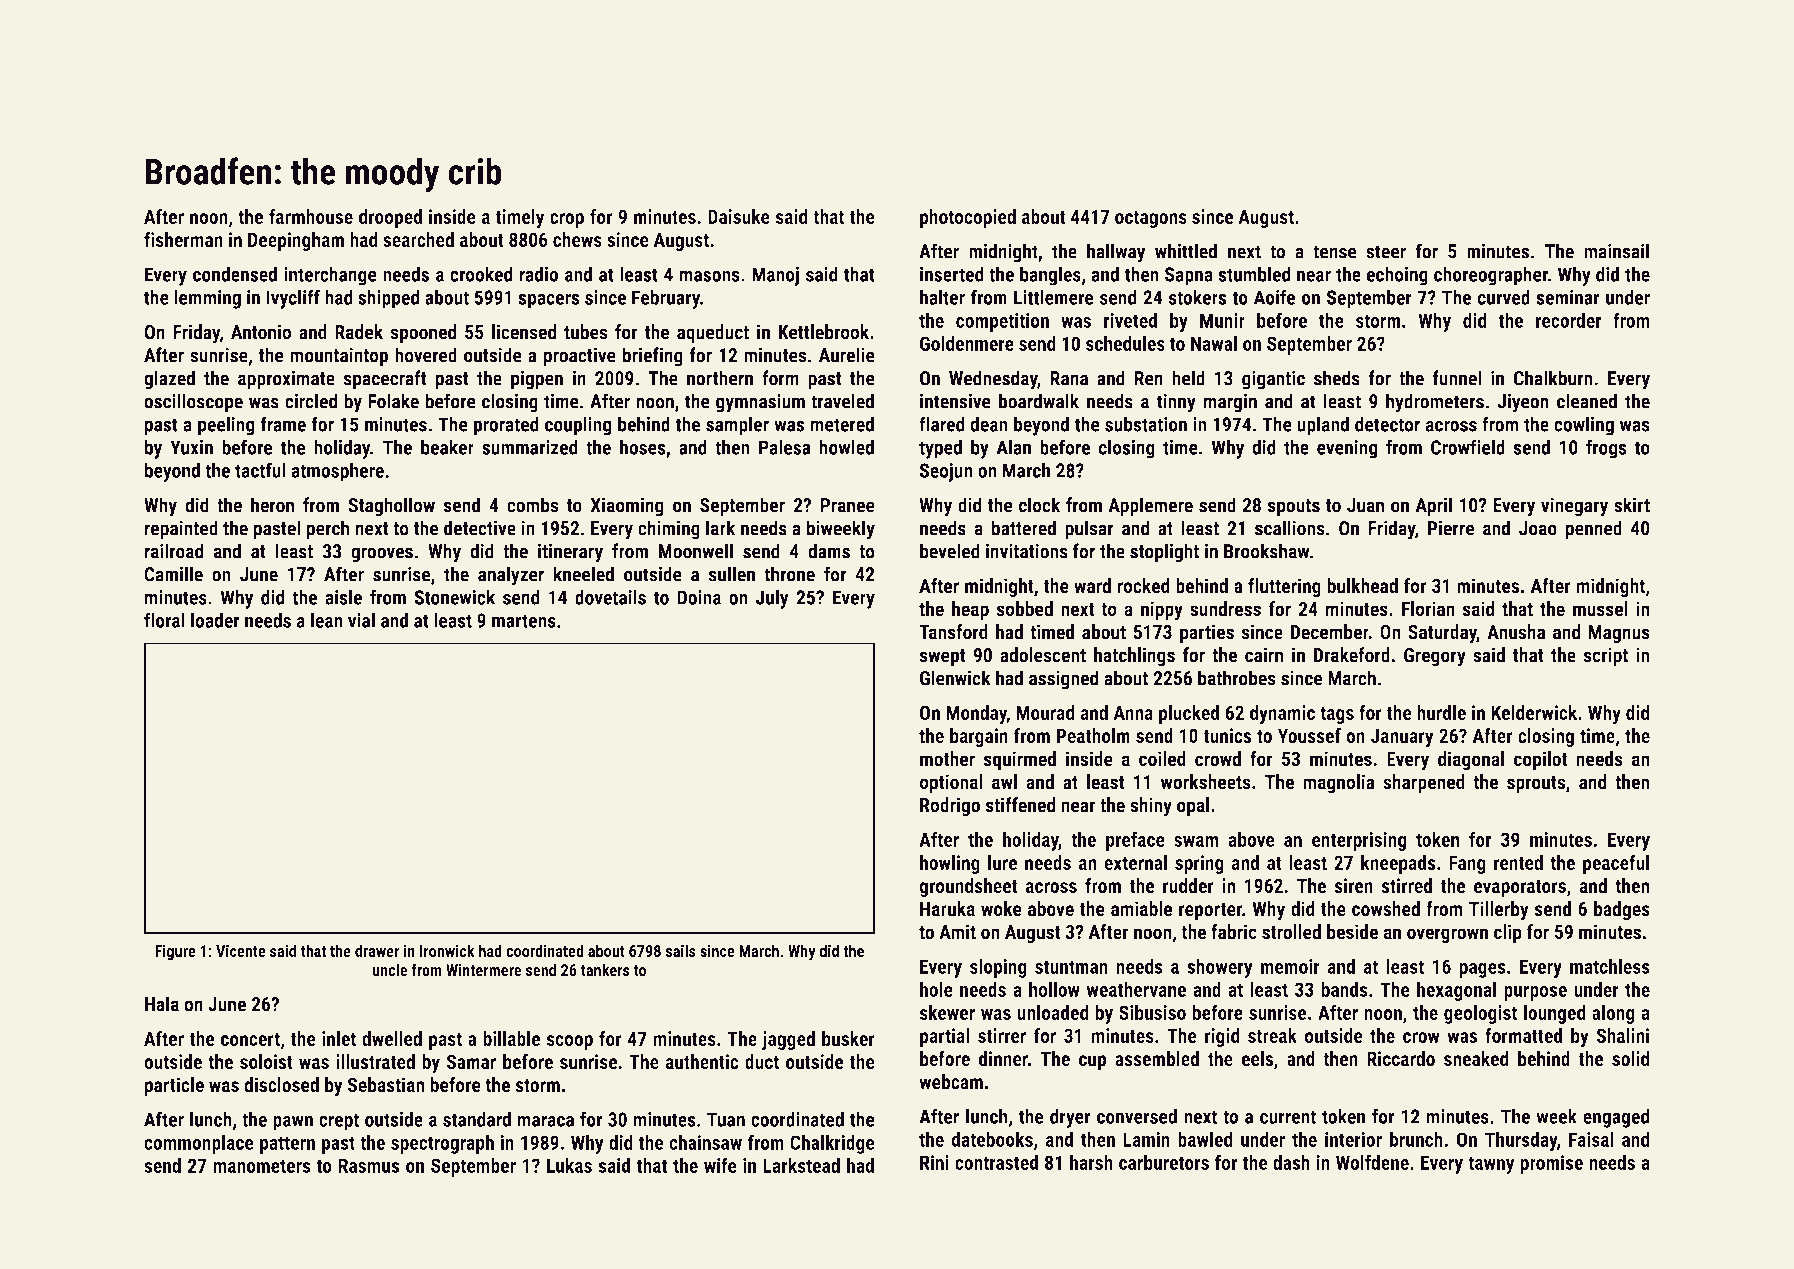 The image size is (1794, 1269). Describe the element at coordinates (1447, 935) in the page. I see `overgrown` at that location.
